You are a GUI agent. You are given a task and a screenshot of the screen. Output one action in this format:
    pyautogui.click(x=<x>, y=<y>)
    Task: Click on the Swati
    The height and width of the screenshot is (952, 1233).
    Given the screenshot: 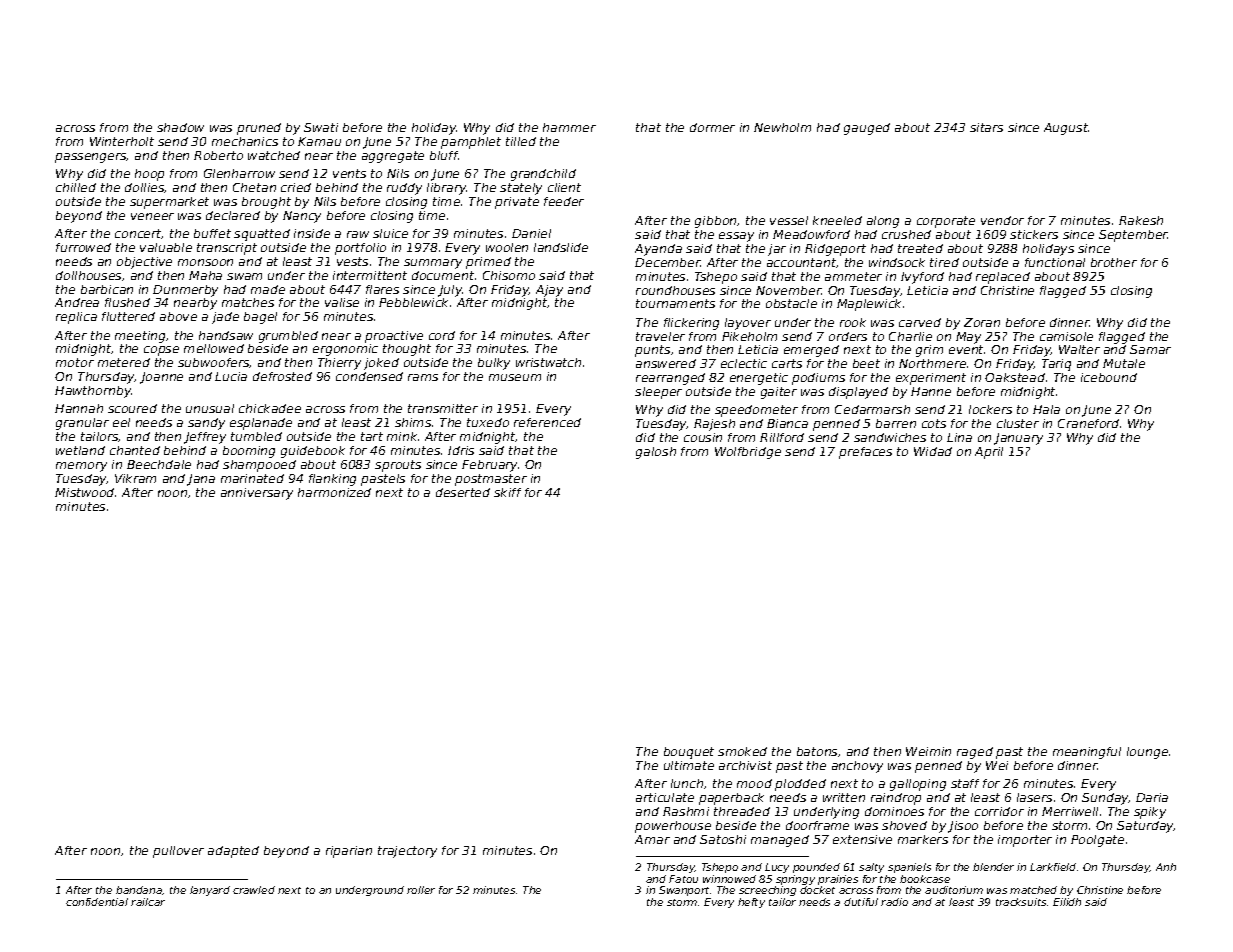 What is the action you would take?
    pyautogui.click(x=321, y=127)
